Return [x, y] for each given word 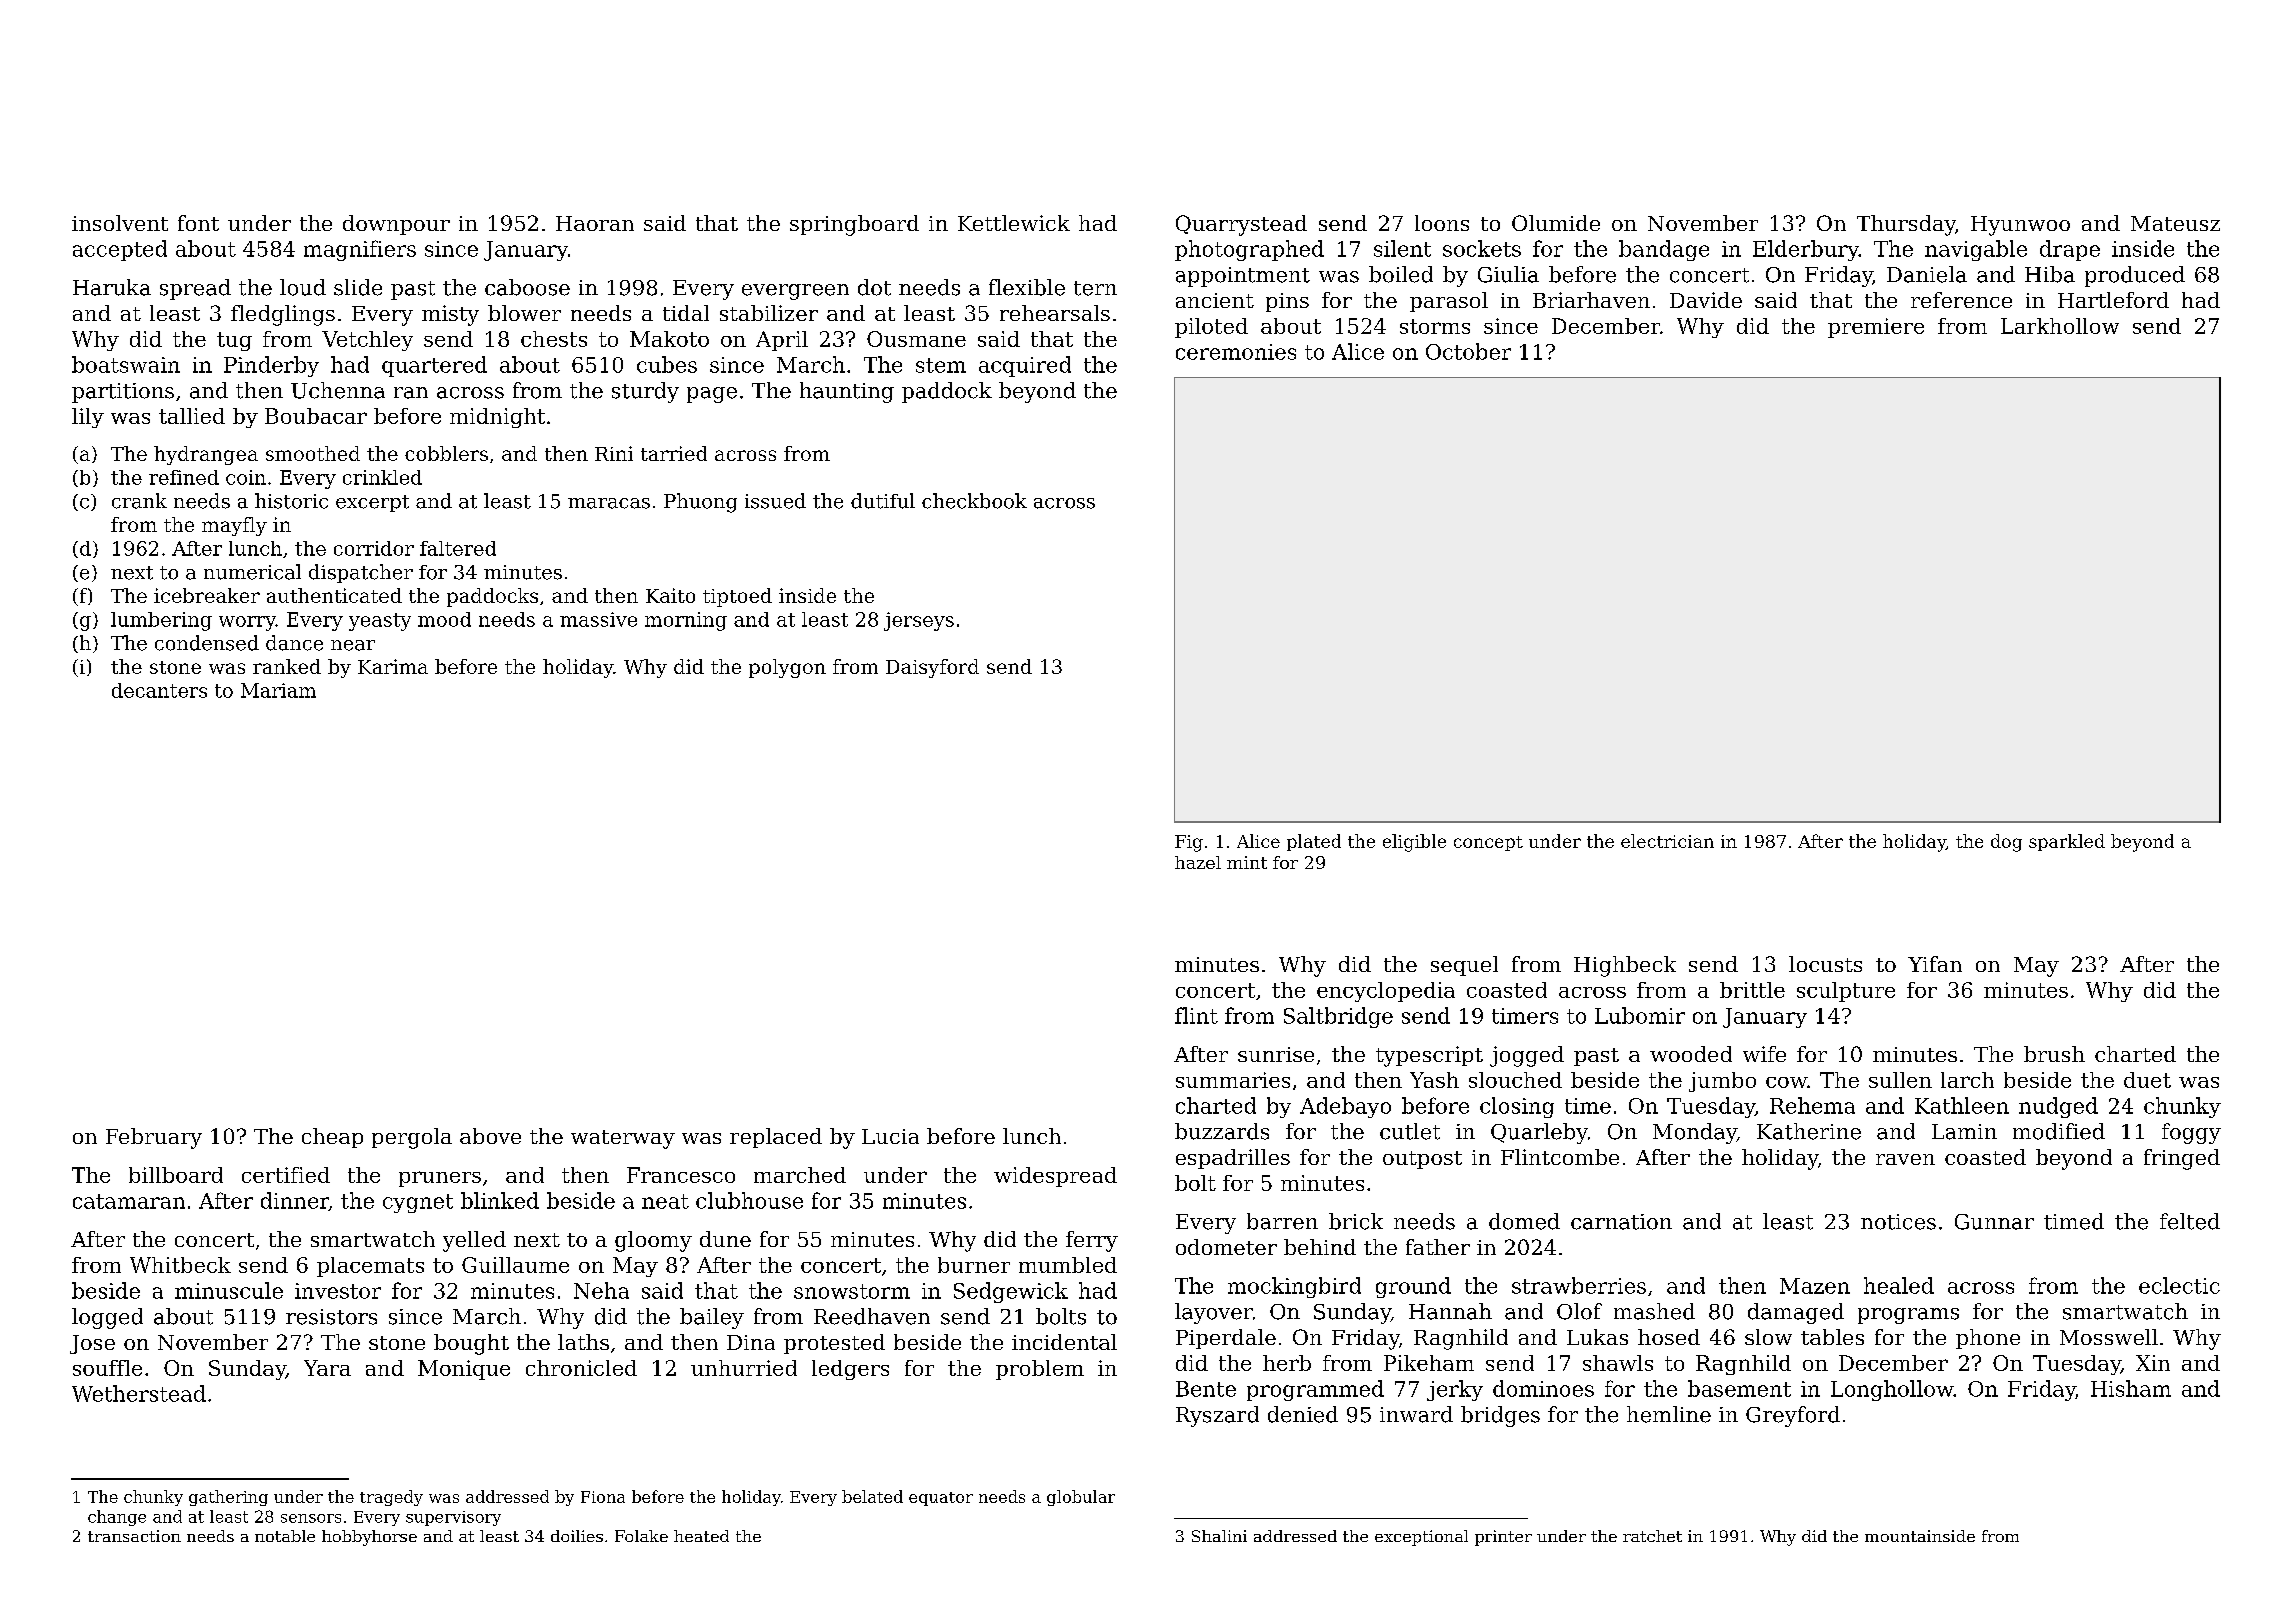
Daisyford [932, 668]
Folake [641, 1536]
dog [2006, 843]
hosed [1669, 1337]
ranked [287, 666]
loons [1442, 223]
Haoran [595, 223]
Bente [1206, 1389]
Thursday [1906, 225]
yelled [474, 1241]
